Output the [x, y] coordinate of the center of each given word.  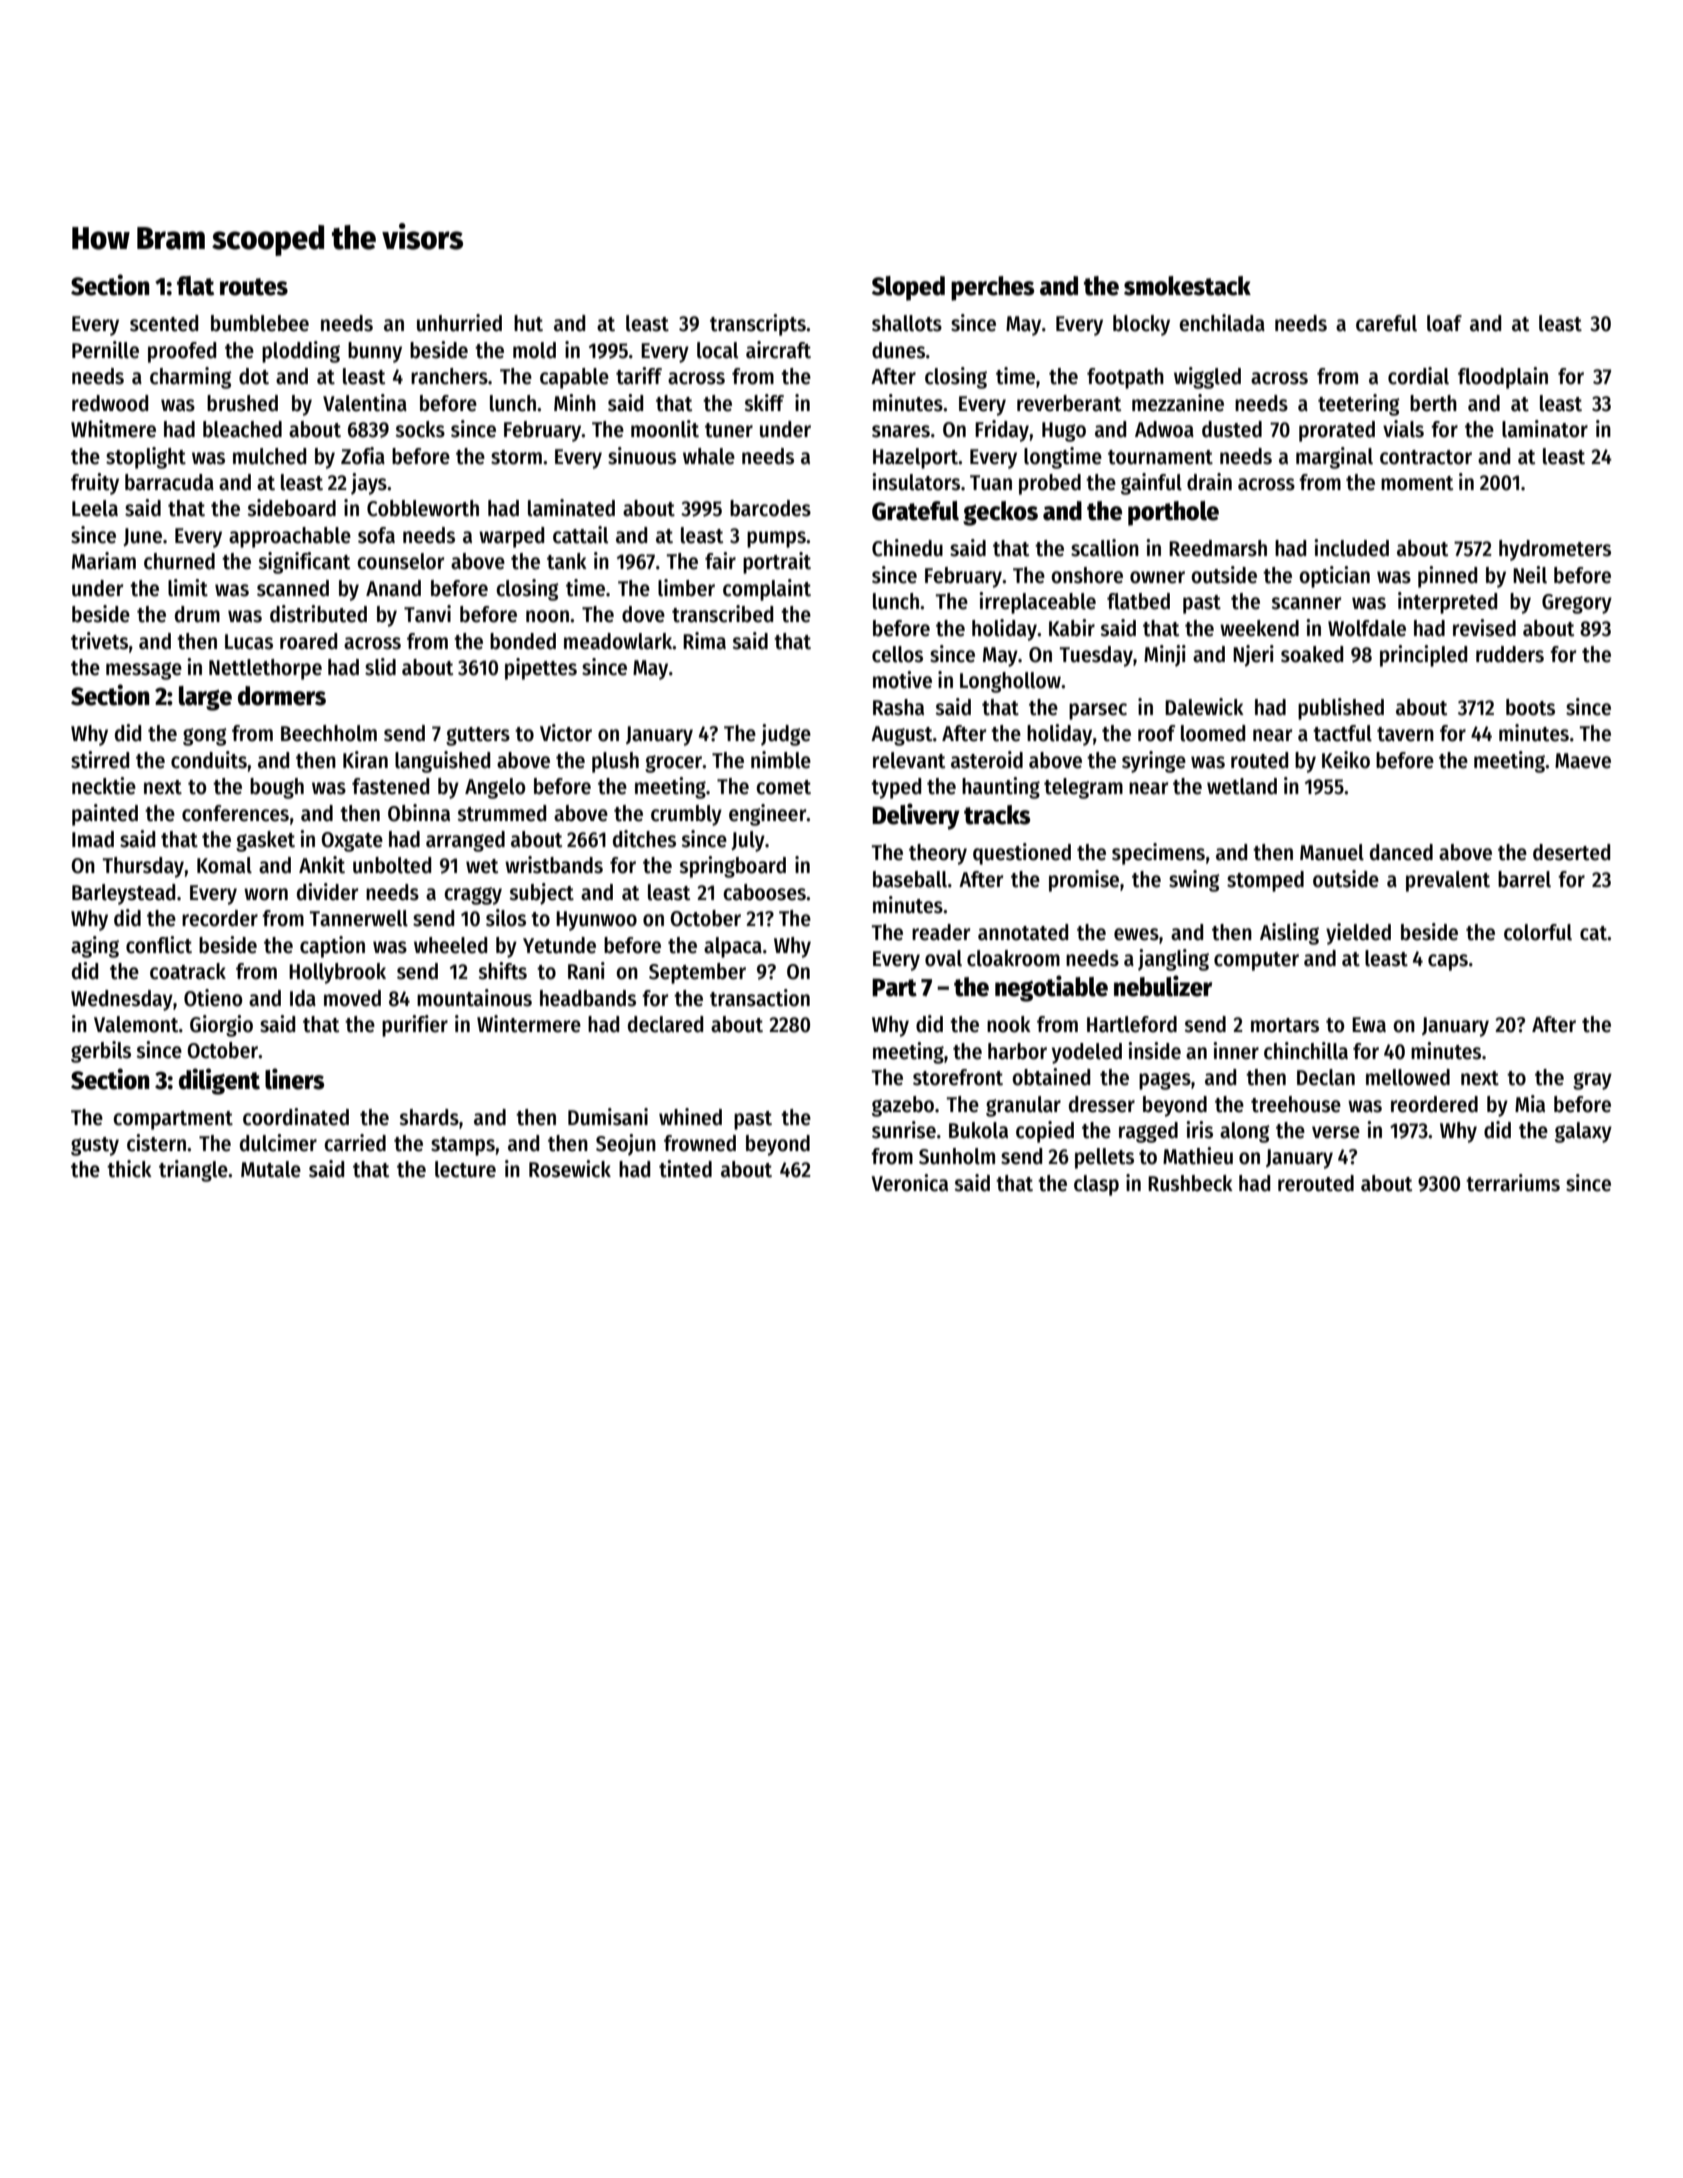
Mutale [271, 1169]
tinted [685, 1169]
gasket [265, 841]
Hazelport [916, 458]
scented [164, 323]
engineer [768, 815]
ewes [1136, 934]
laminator [1545, 429]
